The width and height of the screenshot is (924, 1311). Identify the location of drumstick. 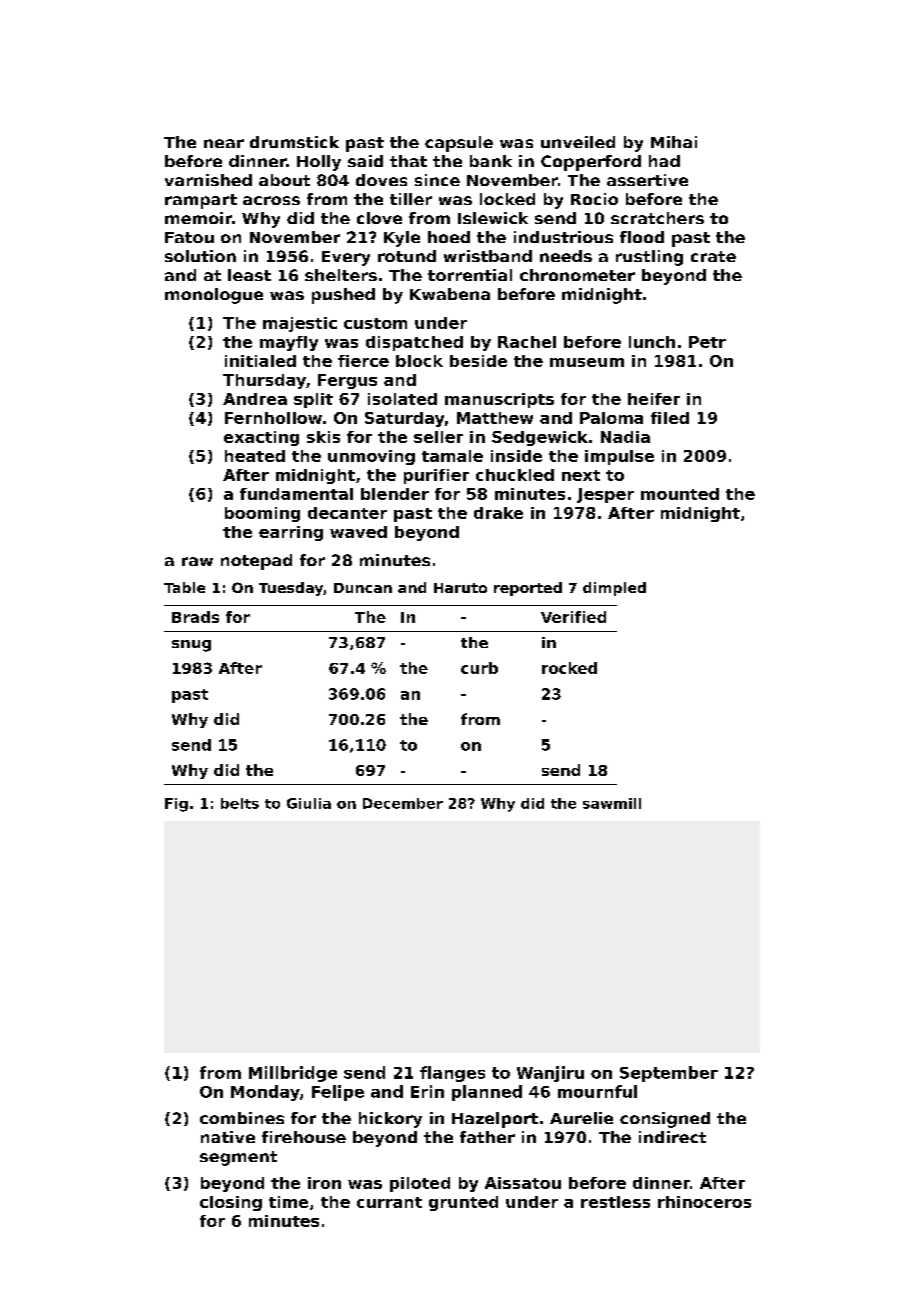
(294, 142).
